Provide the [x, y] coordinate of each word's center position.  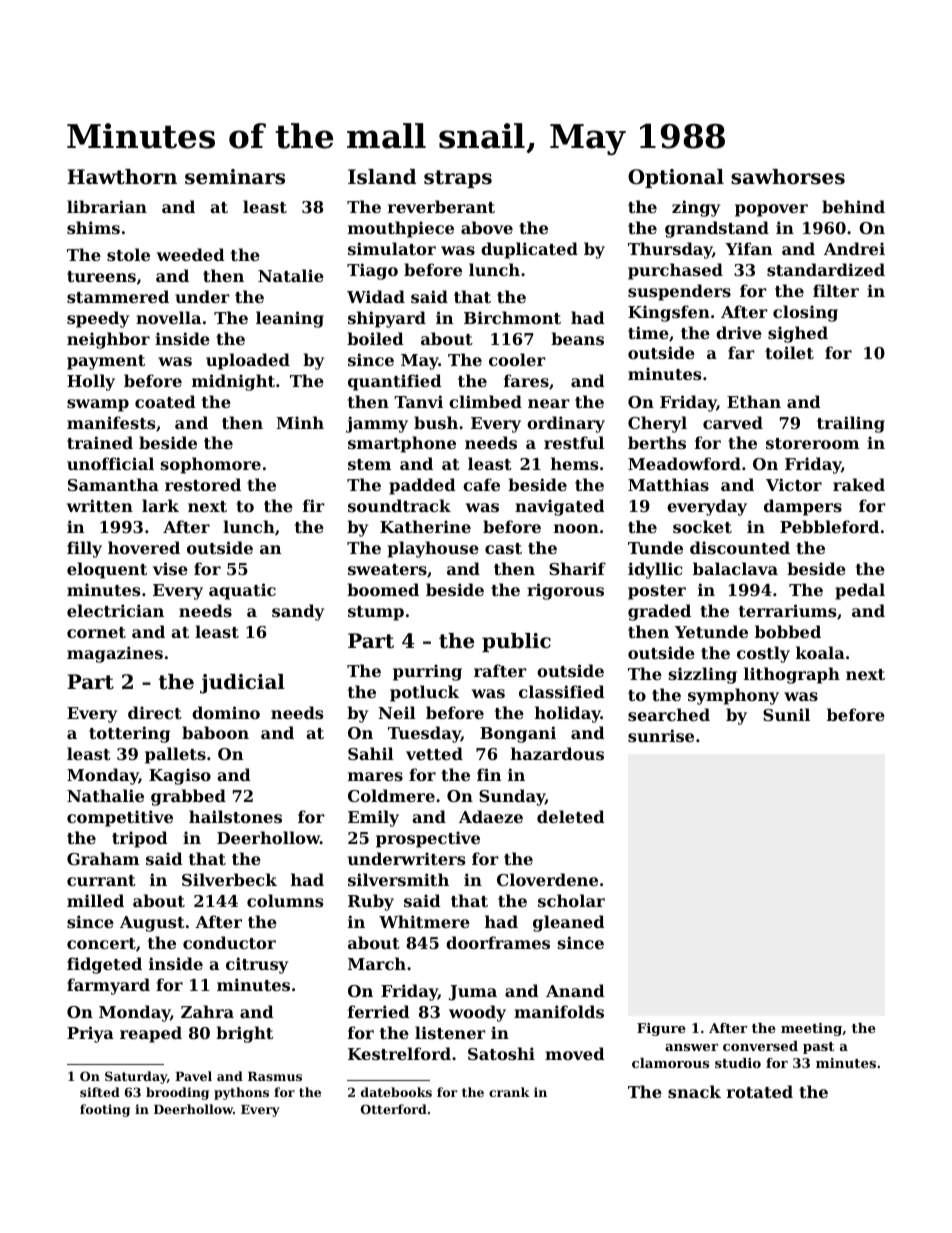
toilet [789, 352]
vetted [434, 753]
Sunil [786, 714]
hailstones [235, 816]
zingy [696, 208]
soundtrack [399, 505]
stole [128, 254]
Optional [676, 178]
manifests [111, 422]
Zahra [207, 1011]
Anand [575, 990]
